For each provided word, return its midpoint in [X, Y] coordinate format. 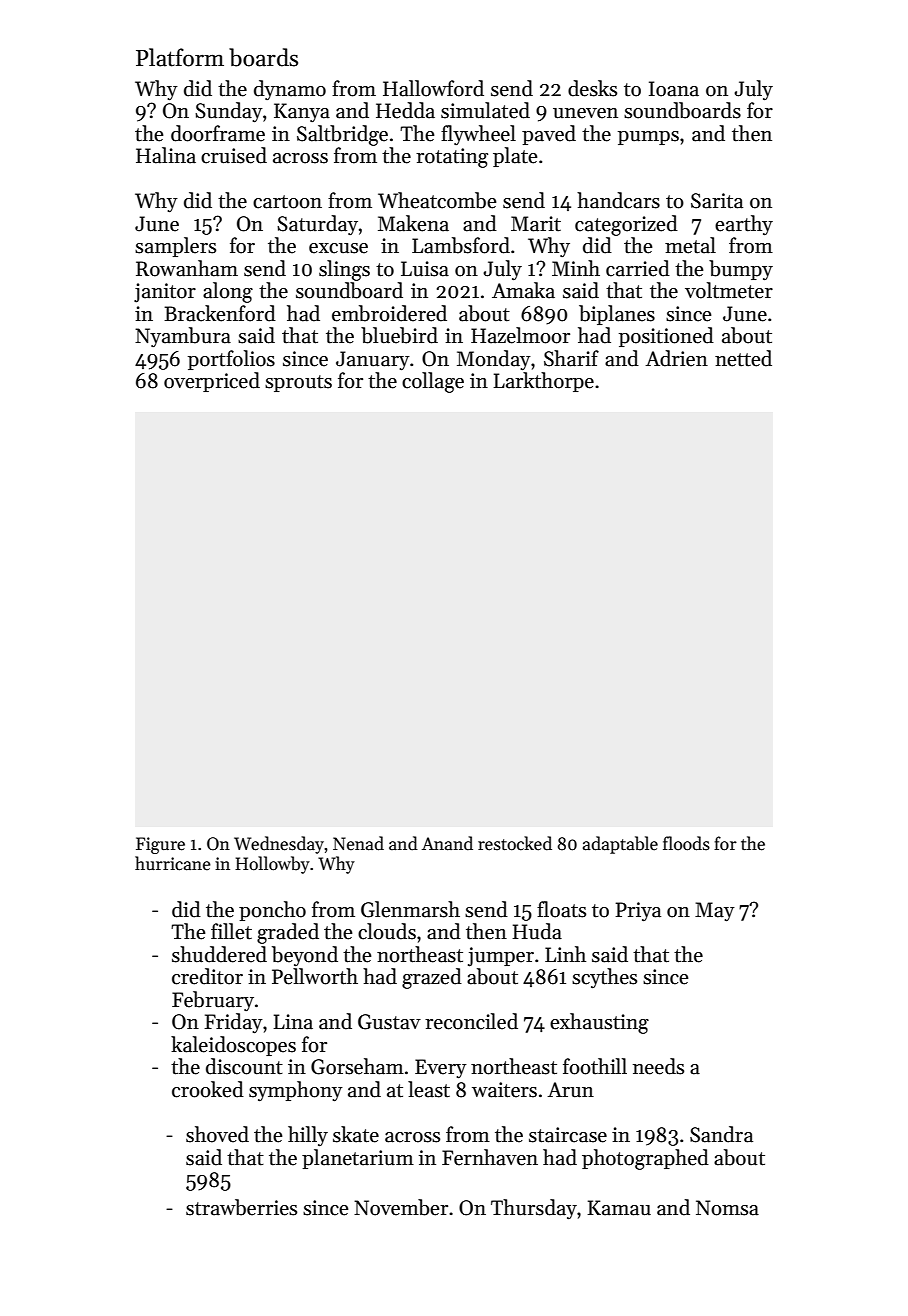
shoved [217, 1134]
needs [658, 1066]
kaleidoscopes [233, 1046]
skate [356, 1134]
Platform [180, 57]
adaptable [620, 845]
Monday [494, 360]
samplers [175, 247]
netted [743, 358]
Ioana [674, 89]
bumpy [741, 270]
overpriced [212, 382]
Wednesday [279, 845]
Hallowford [433, 88]
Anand [447, 843]
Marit [536, 224]
